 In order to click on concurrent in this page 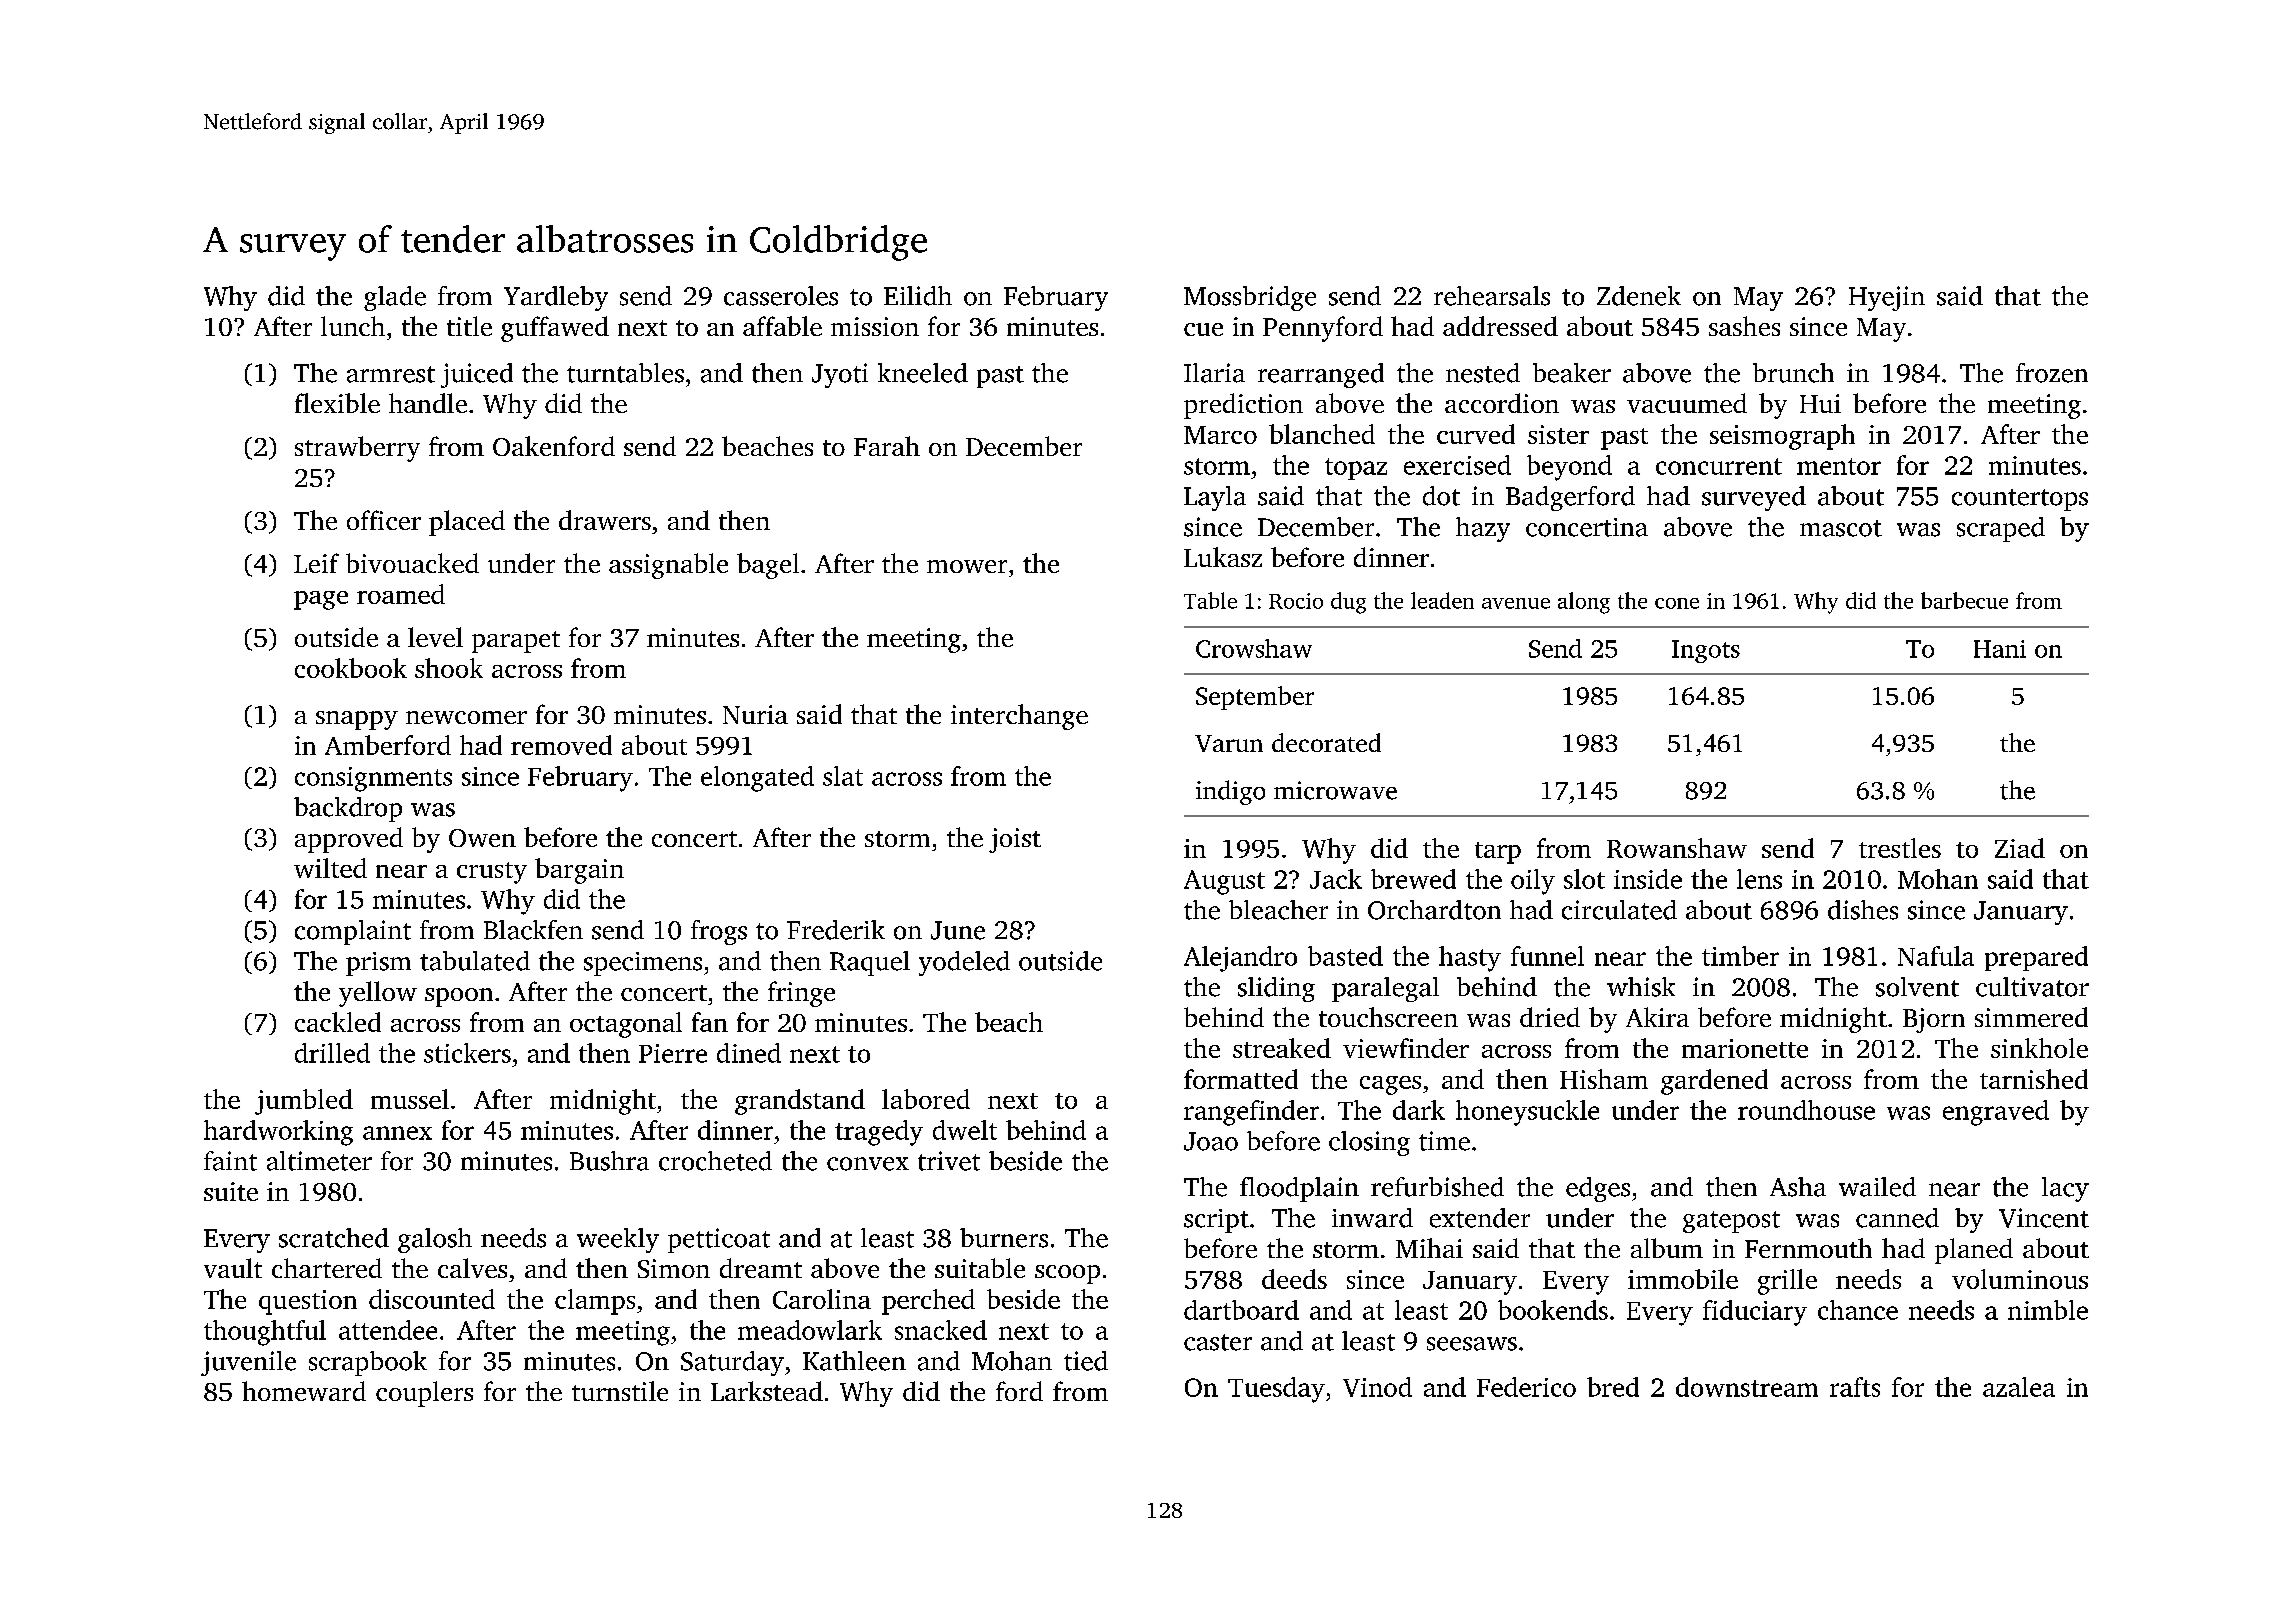, I will do `click(1719, 466)`.
